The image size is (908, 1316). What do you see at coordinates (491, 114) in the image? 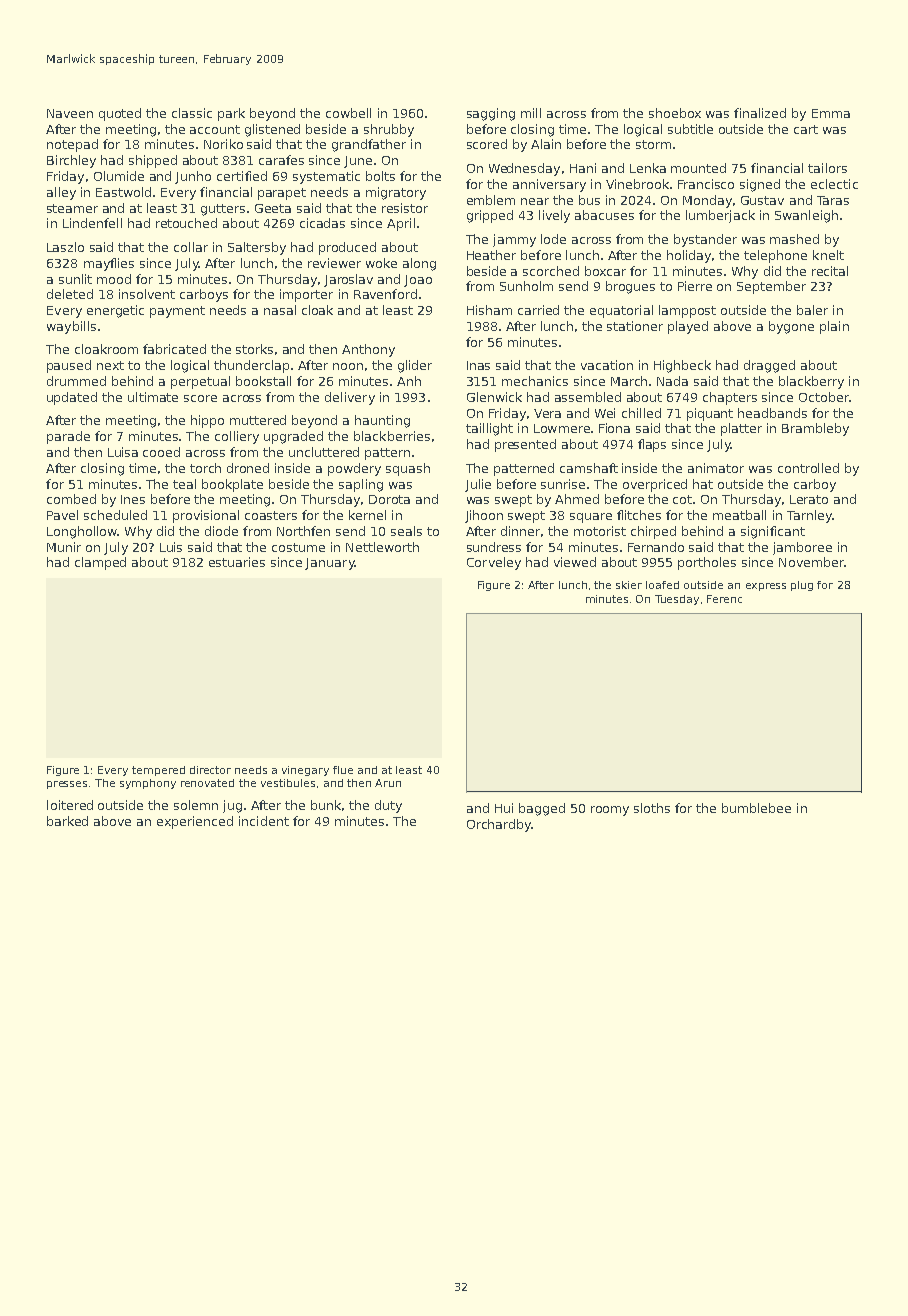
I see `sagging` at bounding box center [491, 114].
